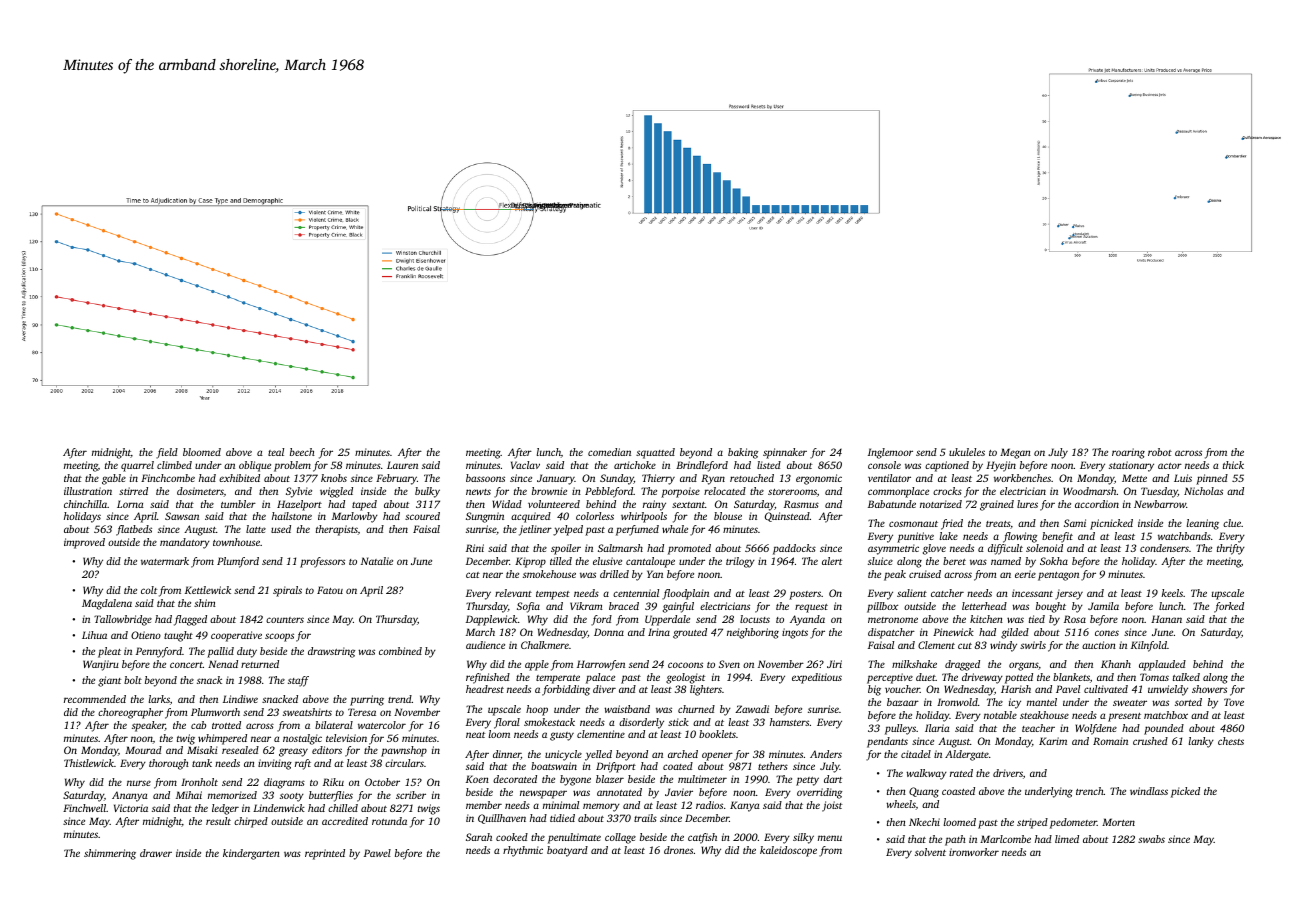  I want to click on colt, so click(149, 590).
